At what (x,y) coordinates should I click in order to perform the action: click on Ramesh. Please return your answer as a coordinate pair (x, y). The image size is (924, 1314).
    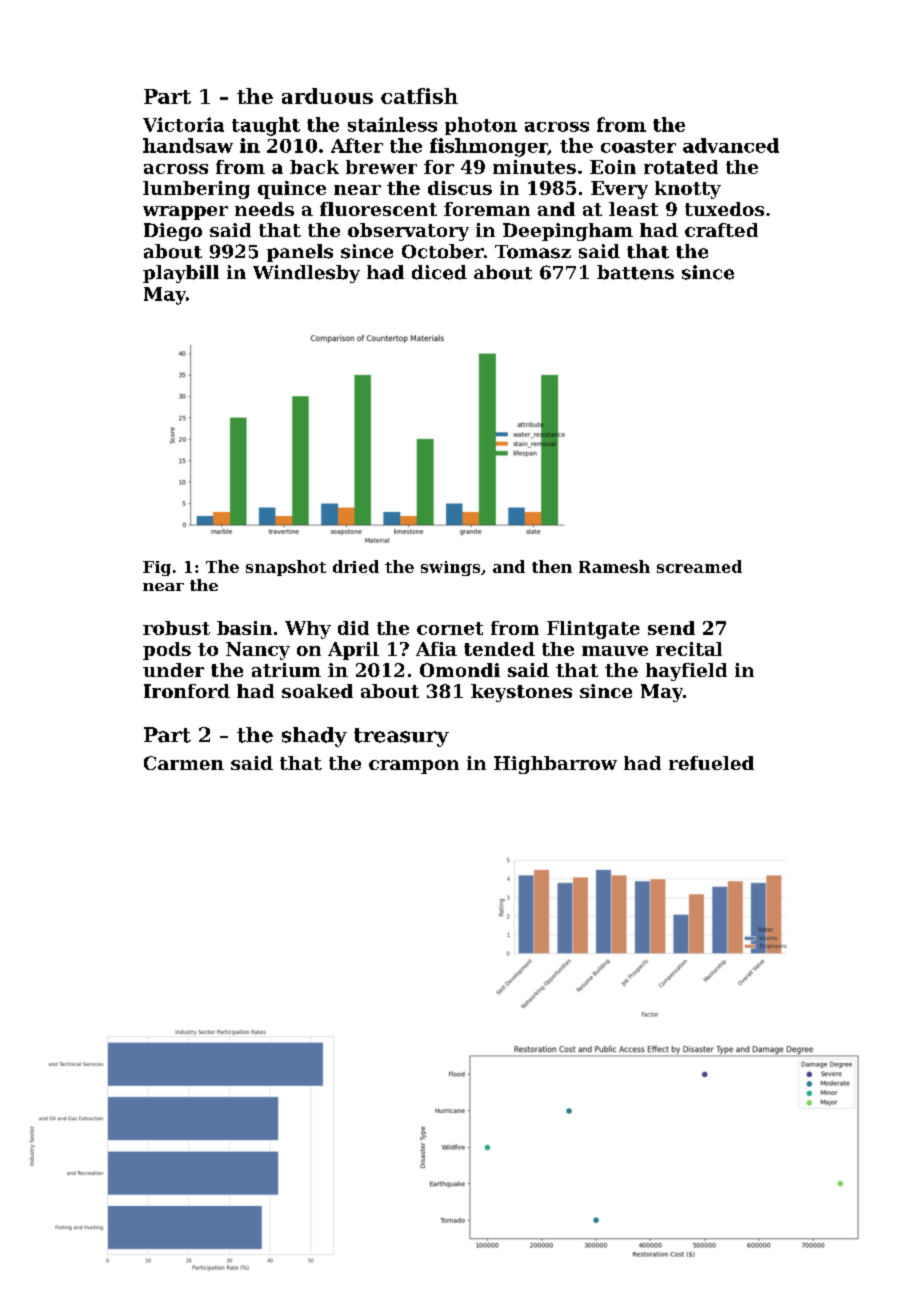
    Looking at the image, I should click on (614, 566).
